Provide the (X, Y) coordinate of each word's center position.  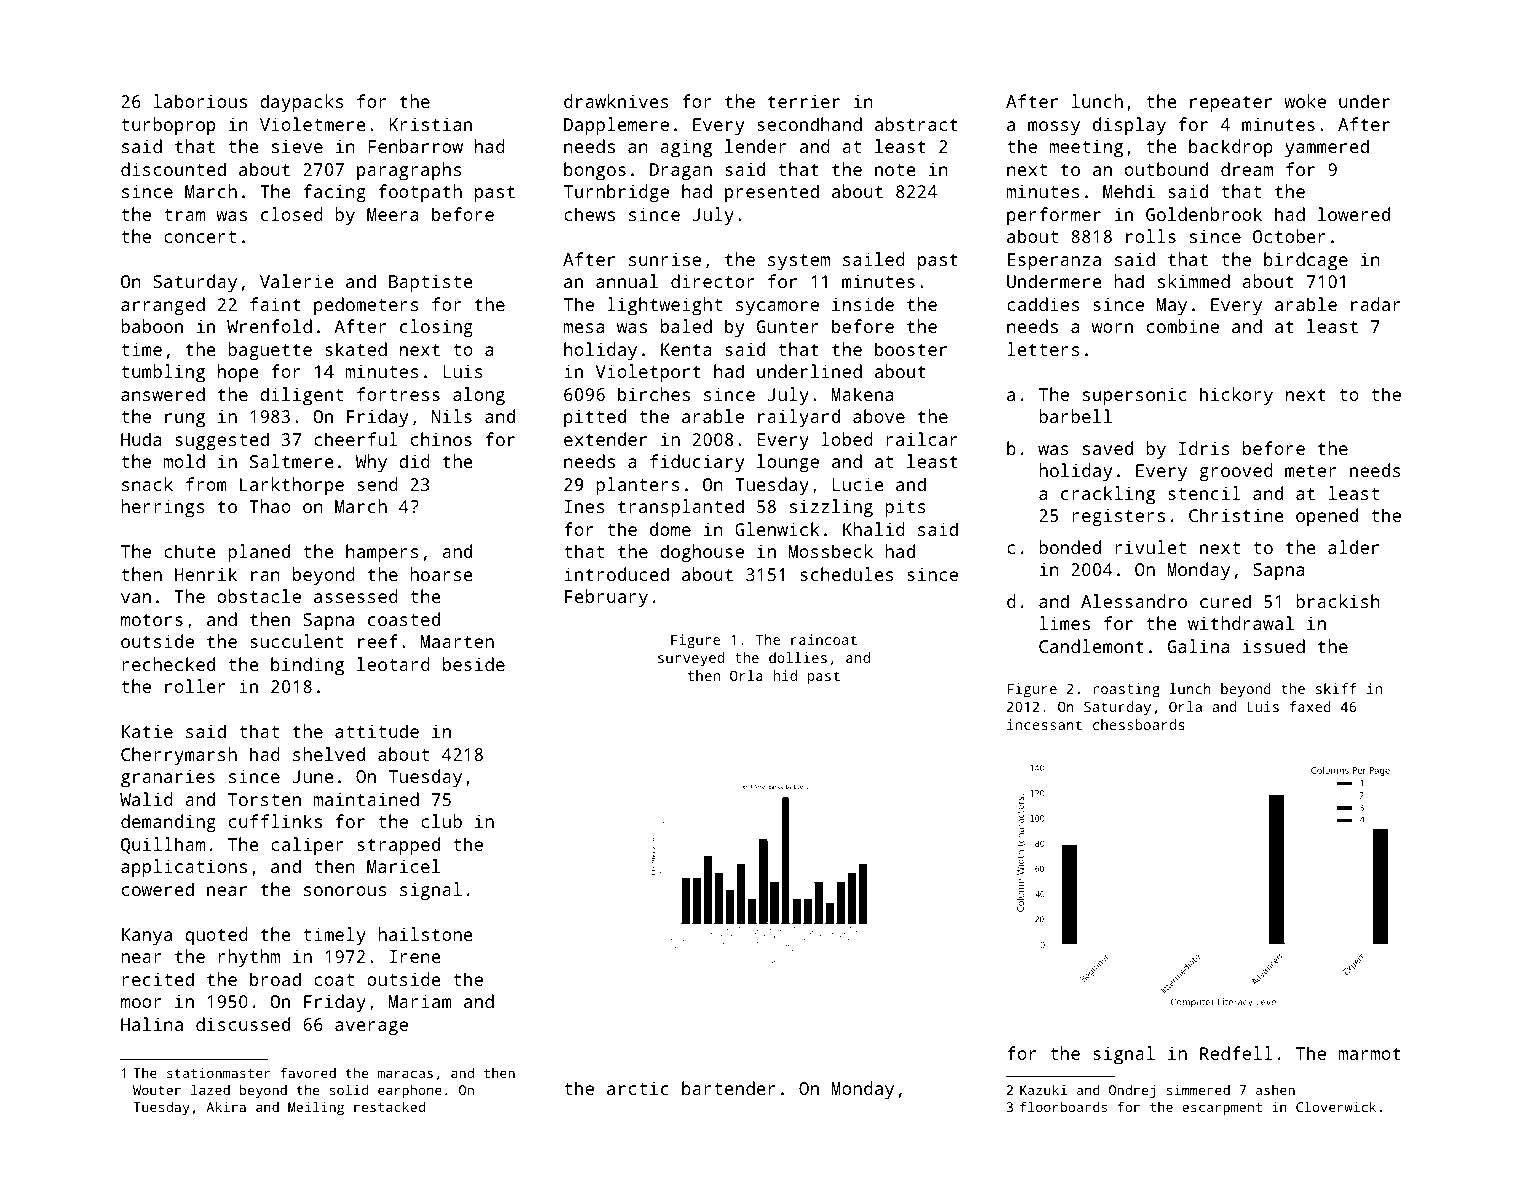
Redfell (1236, 1053)
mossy (1054, 128)
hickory (1236, 396)
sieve (297, 146)
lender (755, 146)
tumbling (163, 373)
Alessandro (1134, 601)
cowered (158, 889)
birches (654, 394)
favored (308, 1072)
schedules (846, 574)
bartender (729, 1088)
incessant (1044, 724)
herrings (162, 508)
